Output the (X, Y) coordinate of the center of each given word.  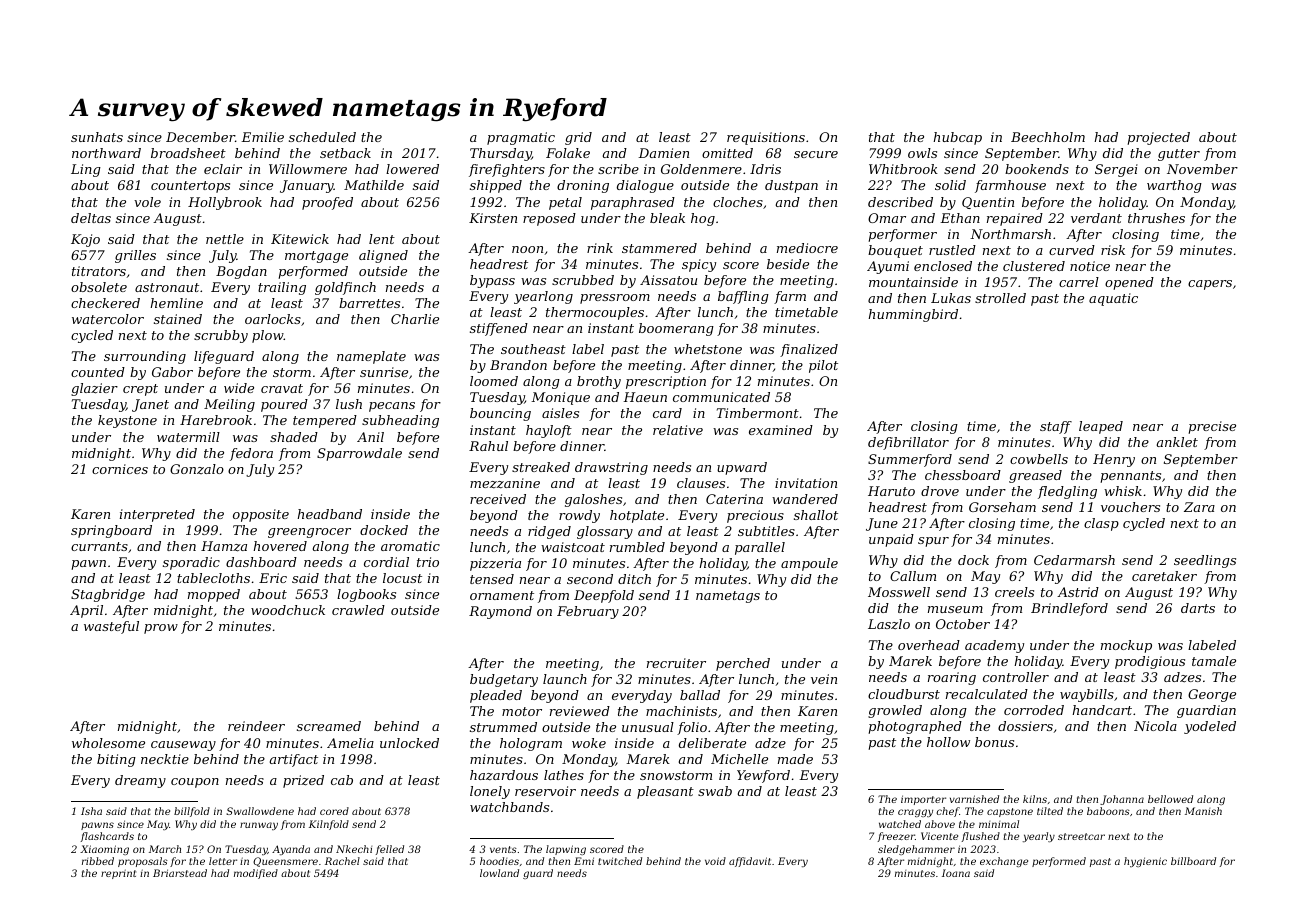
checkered (105, 303)
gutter (1179, 155)
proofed (327, 203)
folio (692, 728)
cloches (738, 202)
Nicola (1155, 726)
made (795, 759)
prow (161, 629)
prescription (666, 382)
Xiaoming (104, 850)
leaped (1101, 427)
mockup (1126, 646)
